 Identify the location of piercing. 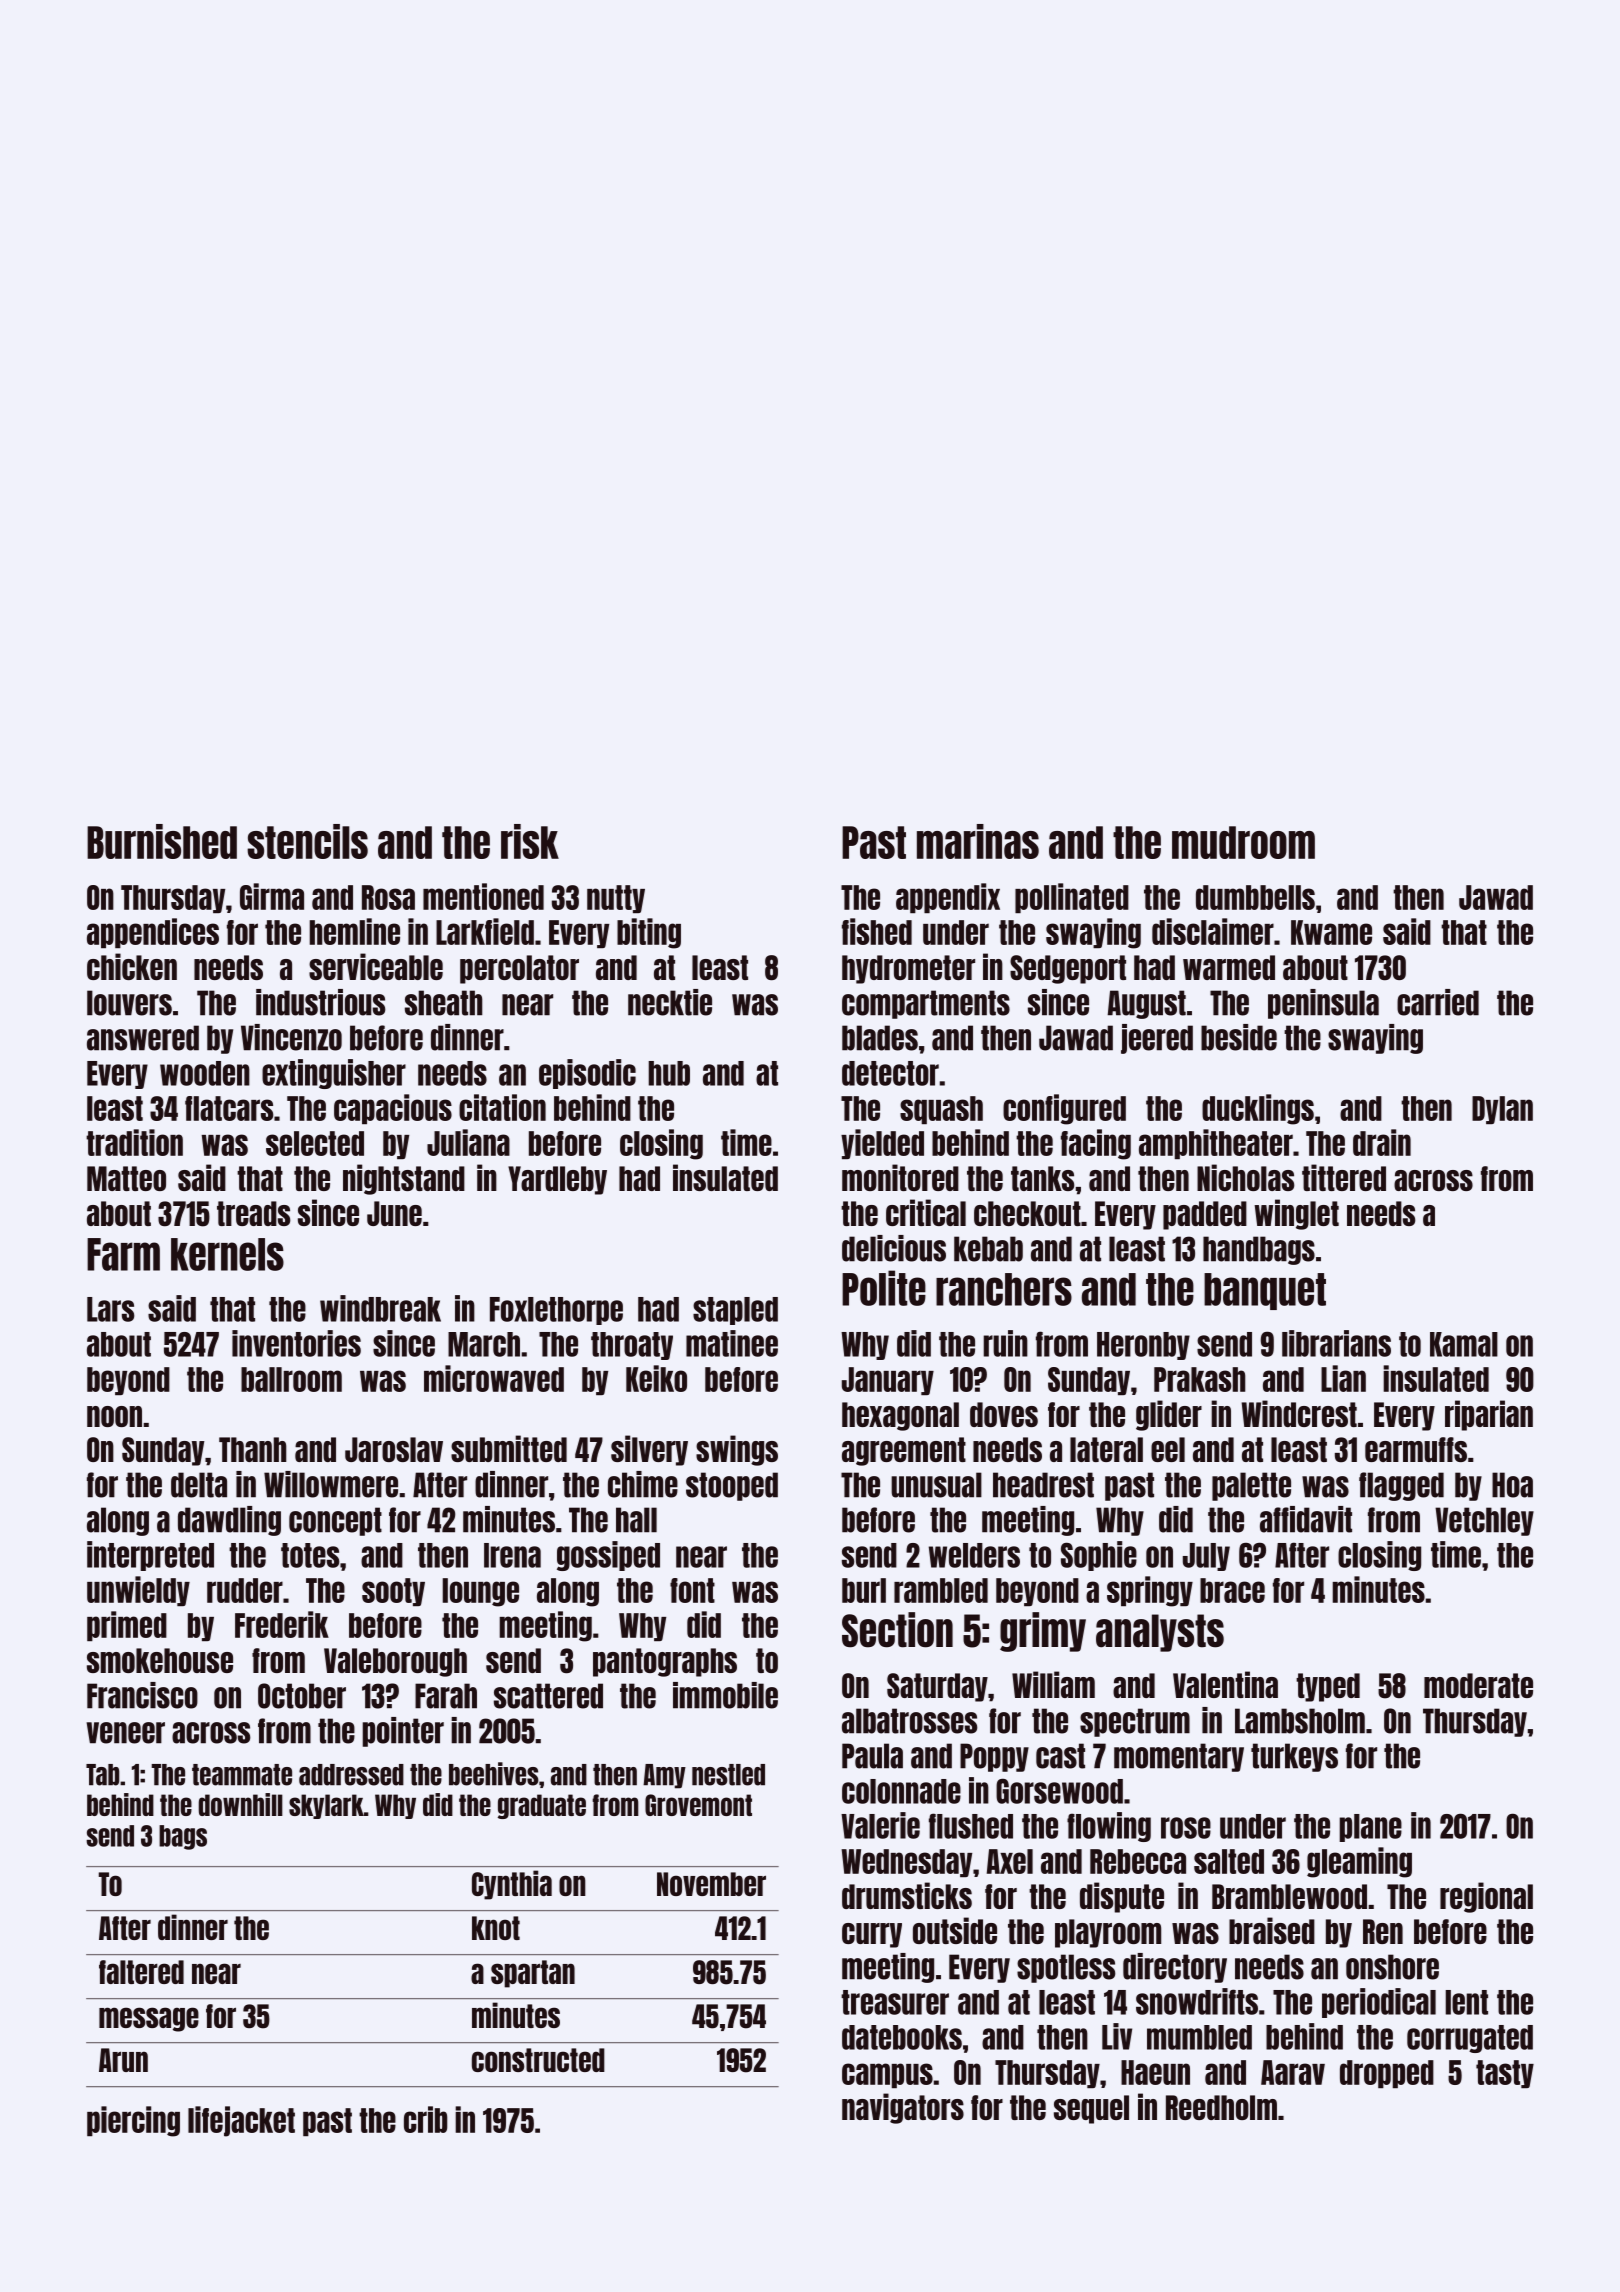
(133, 2121).
